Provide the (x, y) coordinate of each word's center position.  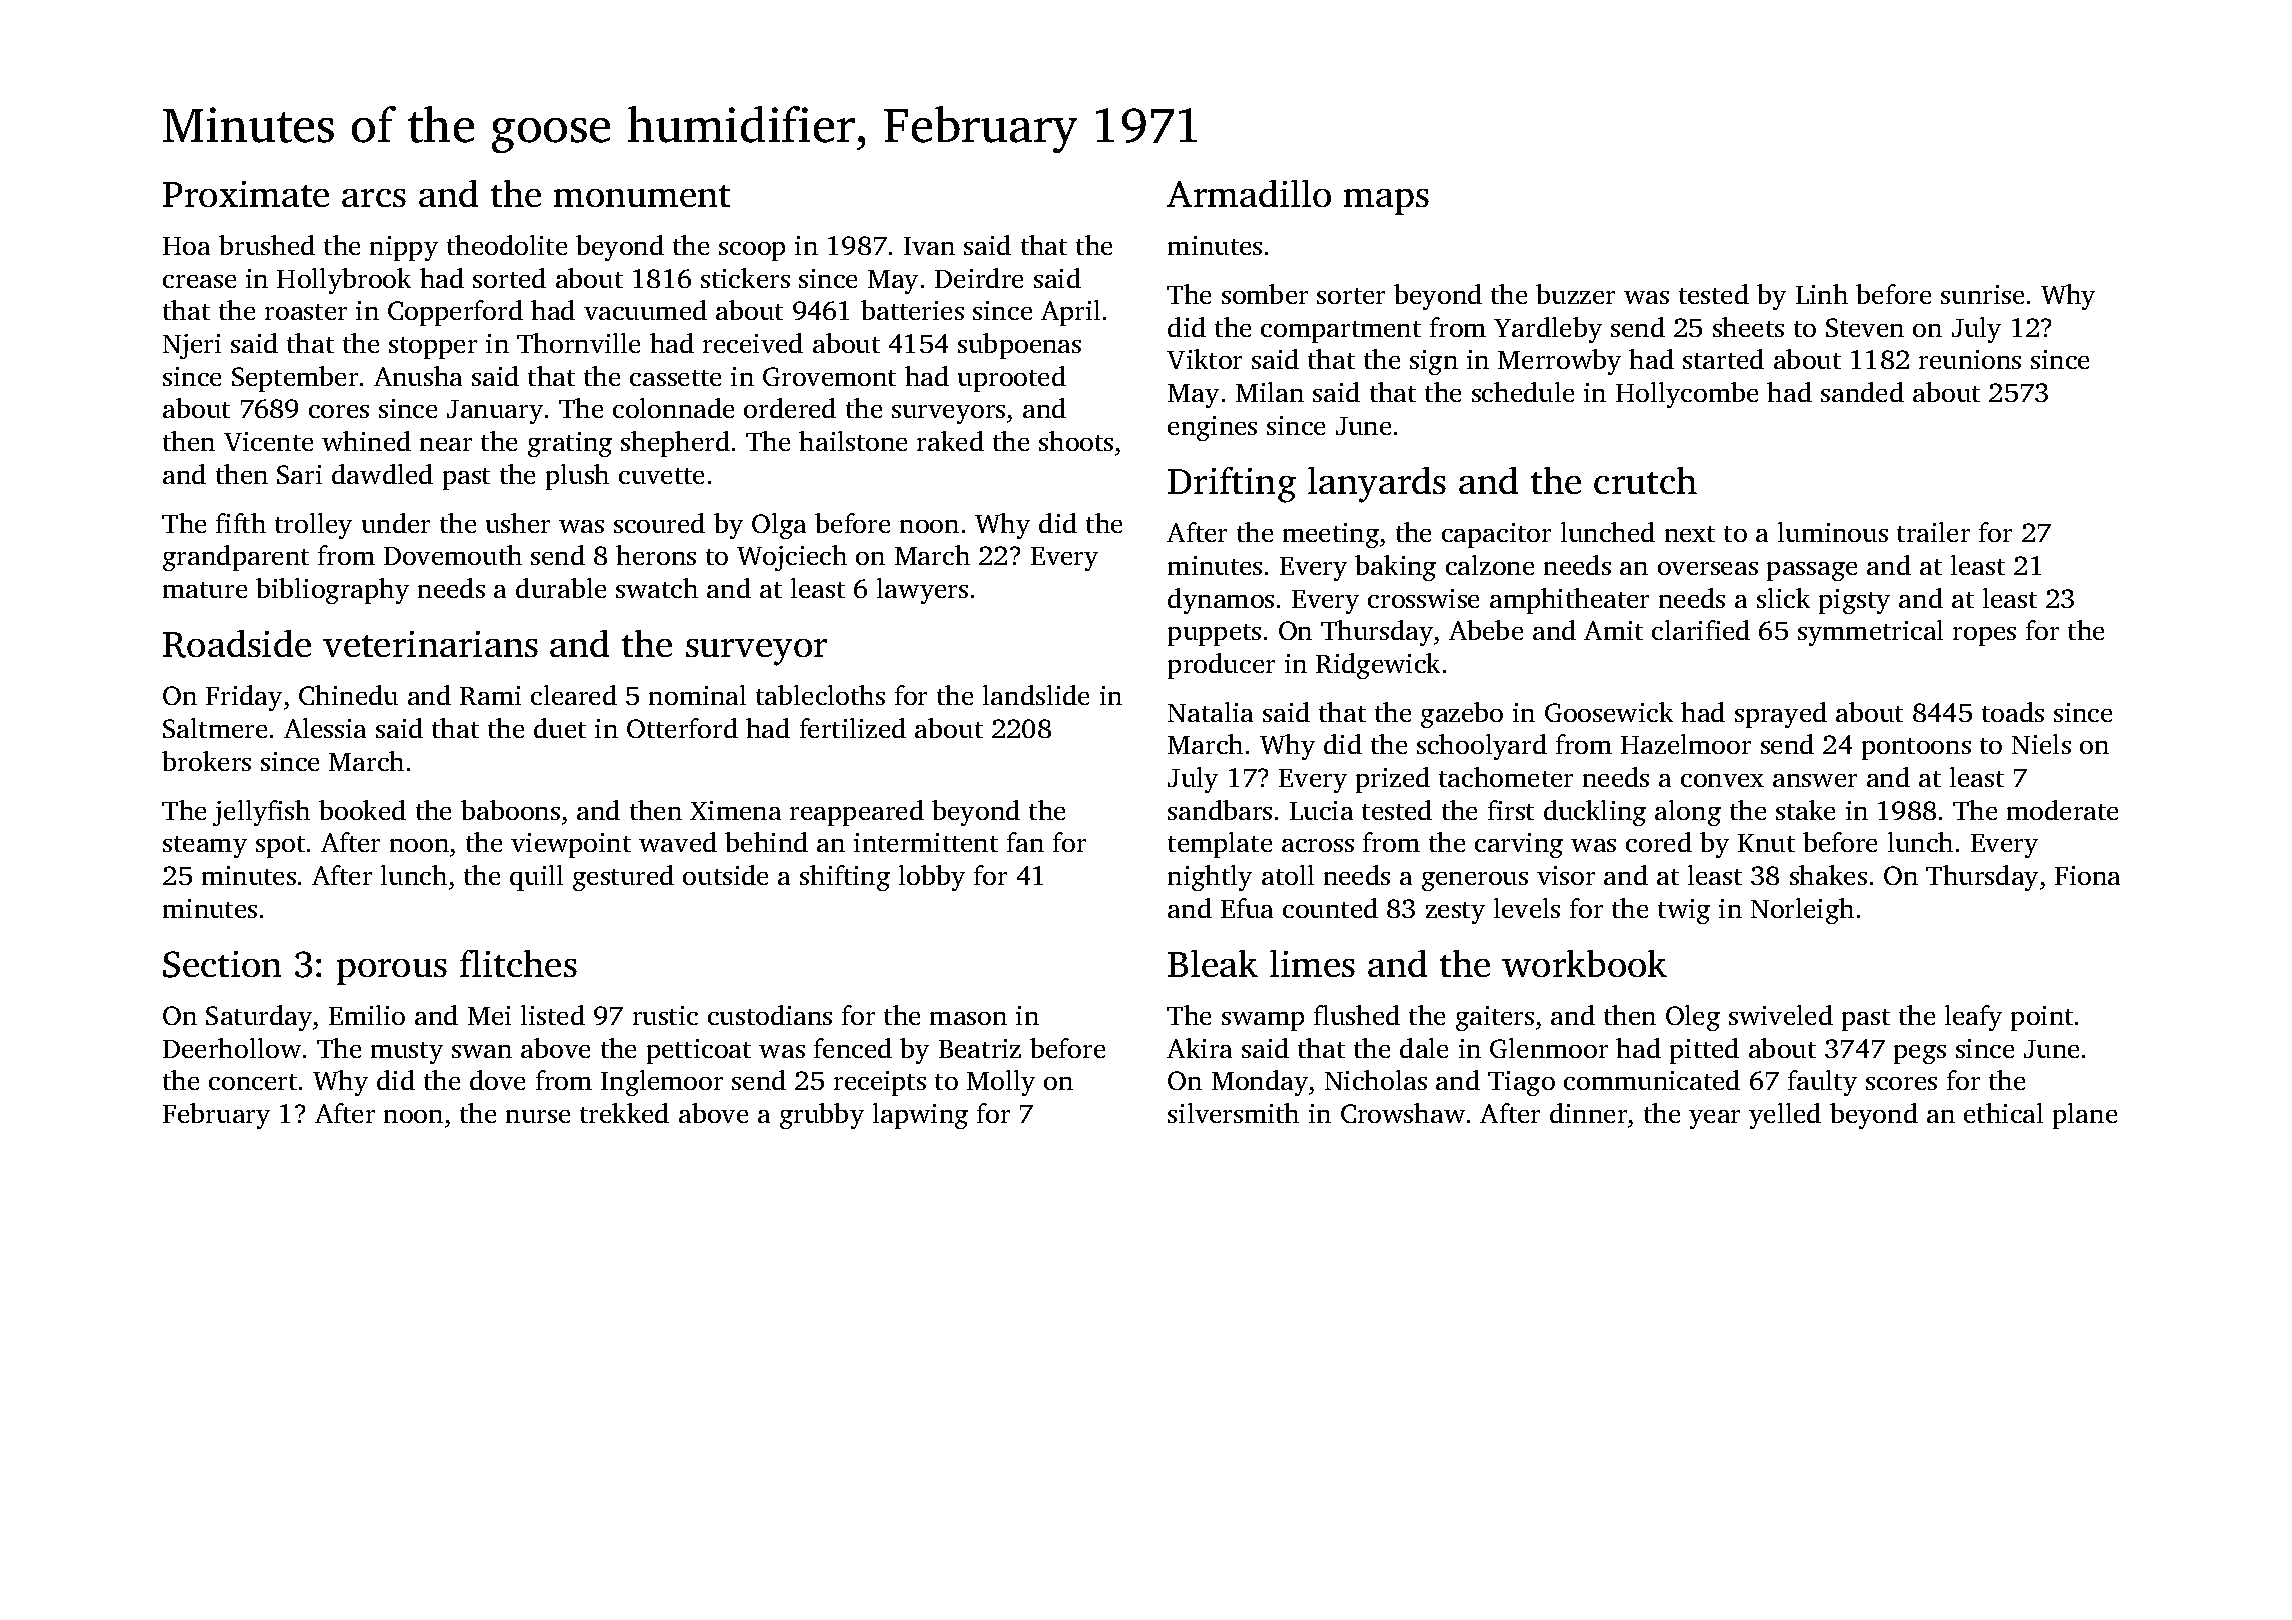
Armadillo (1249, 193)
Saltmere (215, 728)
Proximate (246, 194)
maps (1386, 202)
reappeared (857, 813)
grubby (822, 1116)
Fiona (2087, 875)
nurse (538, 1116)
